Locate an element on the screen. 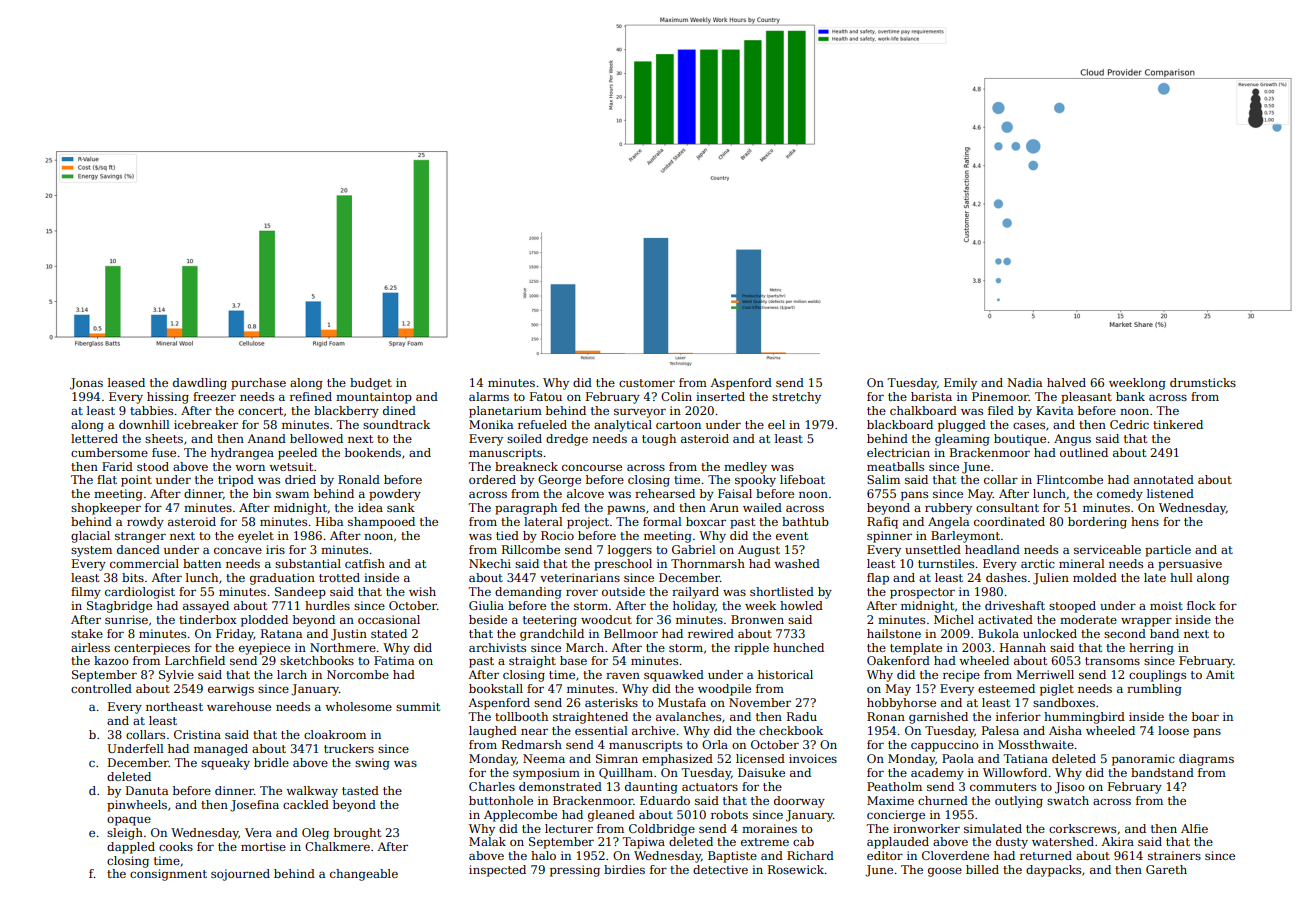  consignment is located at coordinates (168, 875).
